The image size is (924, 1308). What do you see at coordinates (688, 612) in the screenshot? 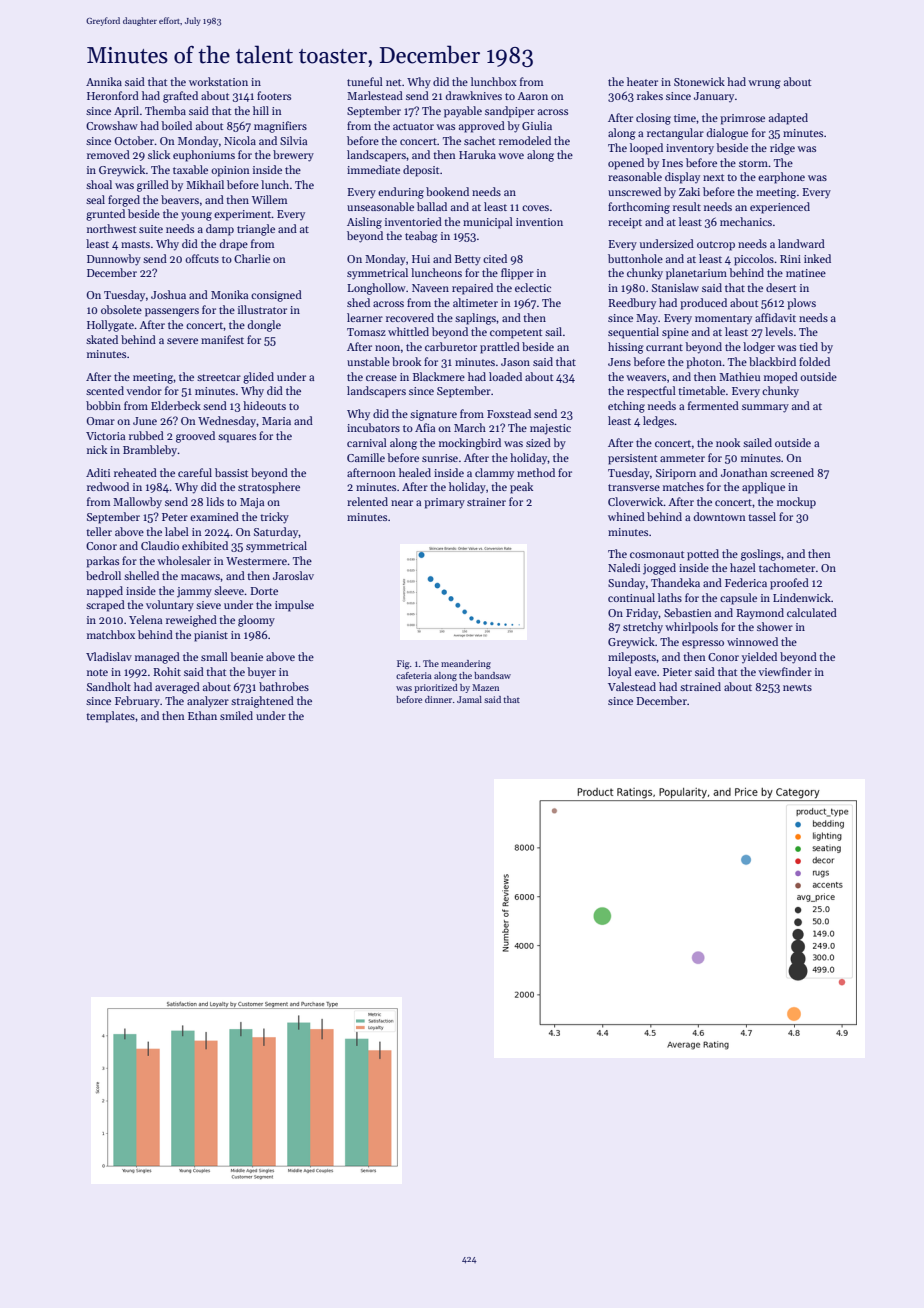
I see `Sebastien` at bounding box center [688, 612].
